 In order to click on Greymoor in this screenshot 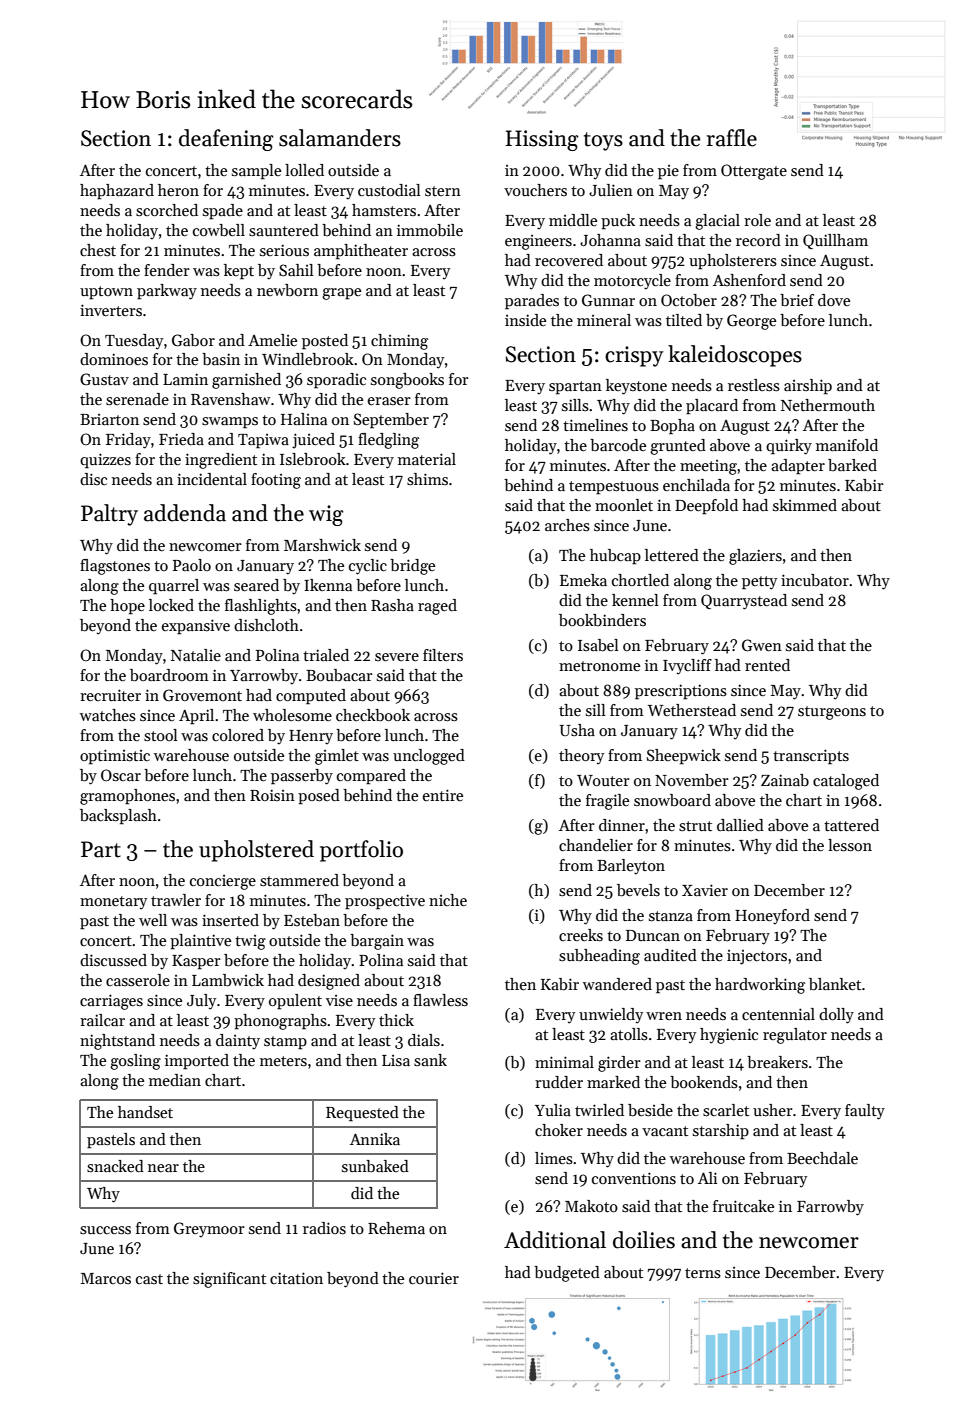, I will do `click(209, 1230)`.
